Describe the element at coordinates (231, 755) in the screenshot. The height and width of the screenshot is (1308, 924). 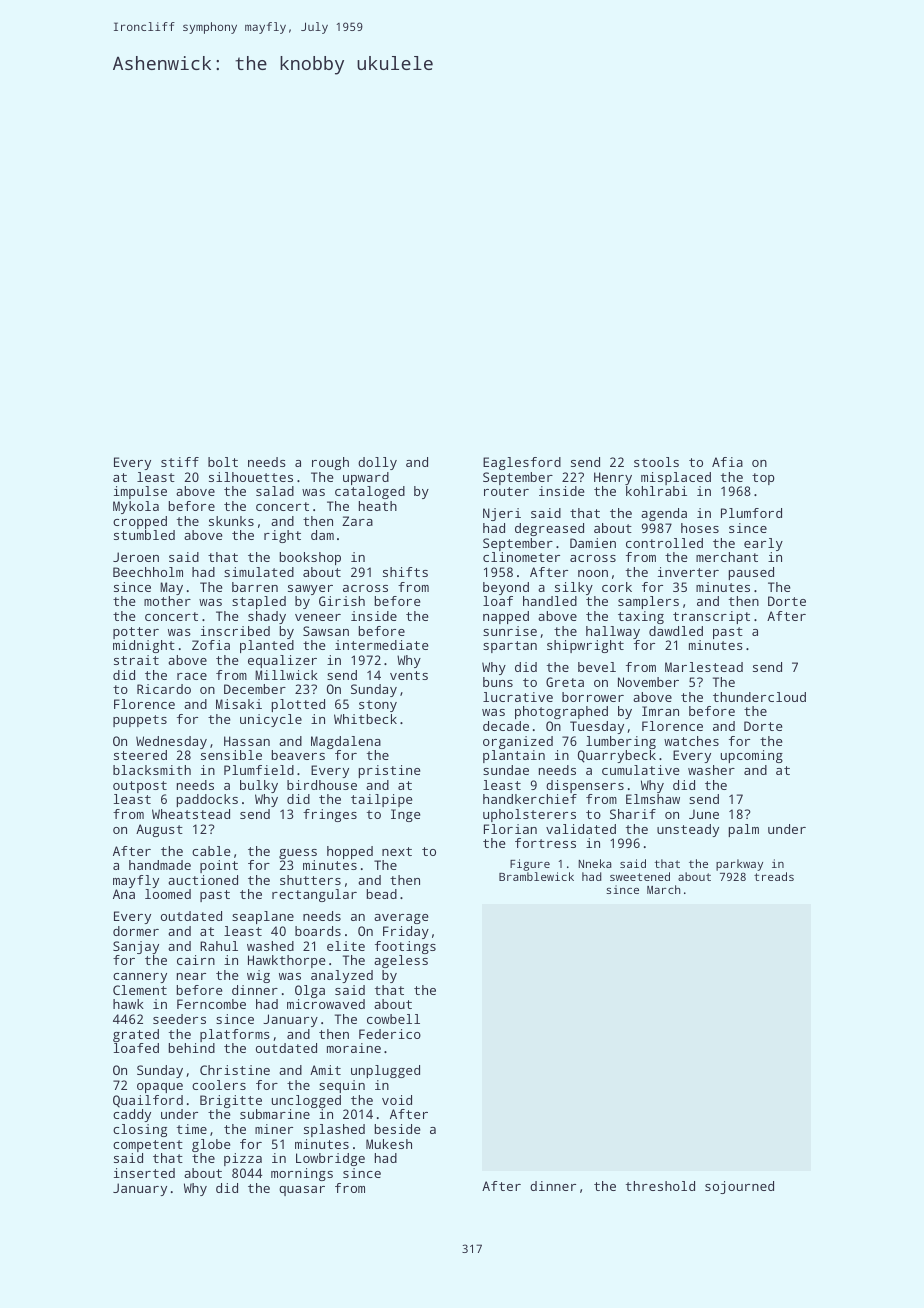
I see `sensible` at that location.
